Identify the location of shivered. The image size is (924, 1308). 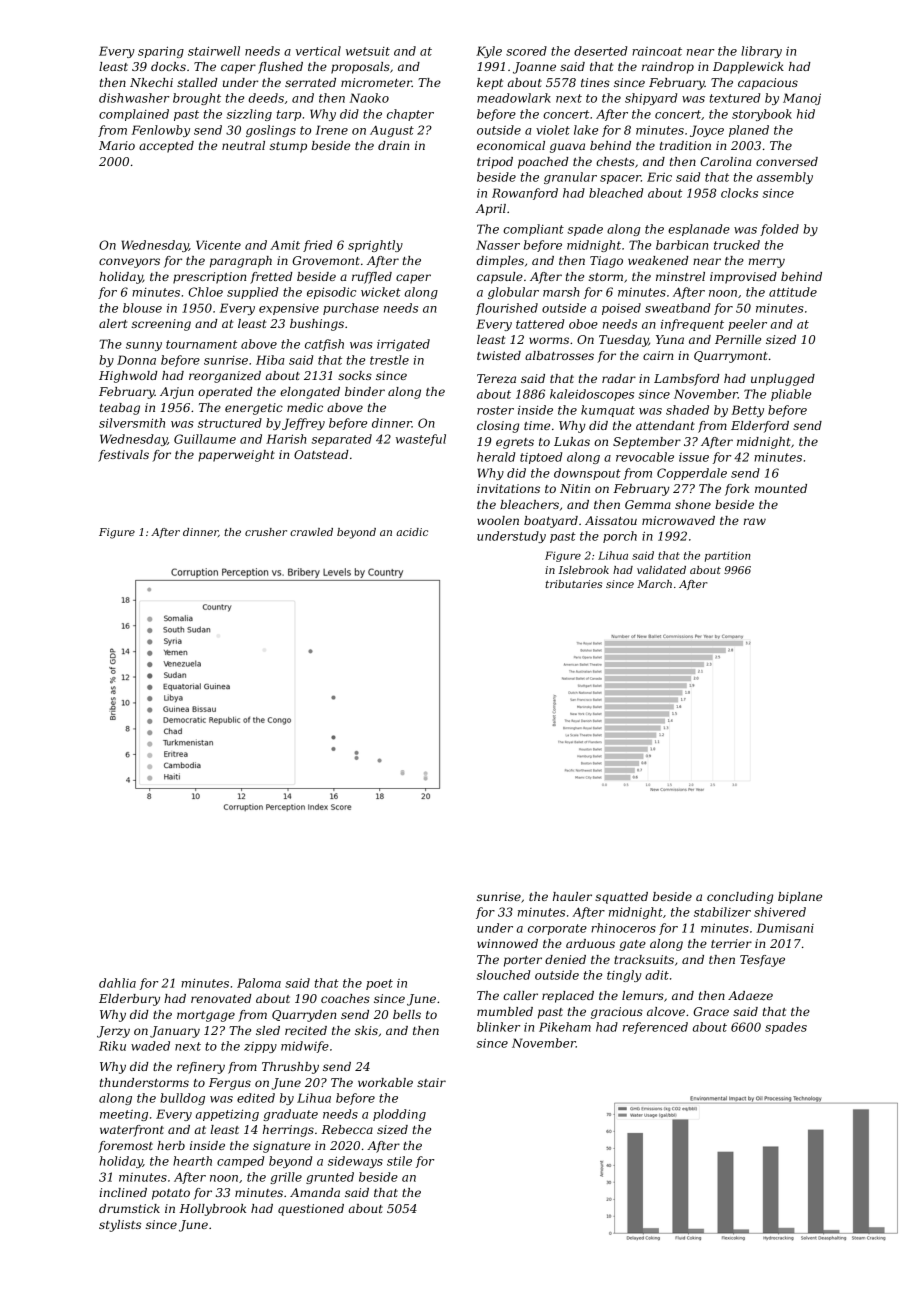
(780, 912).
